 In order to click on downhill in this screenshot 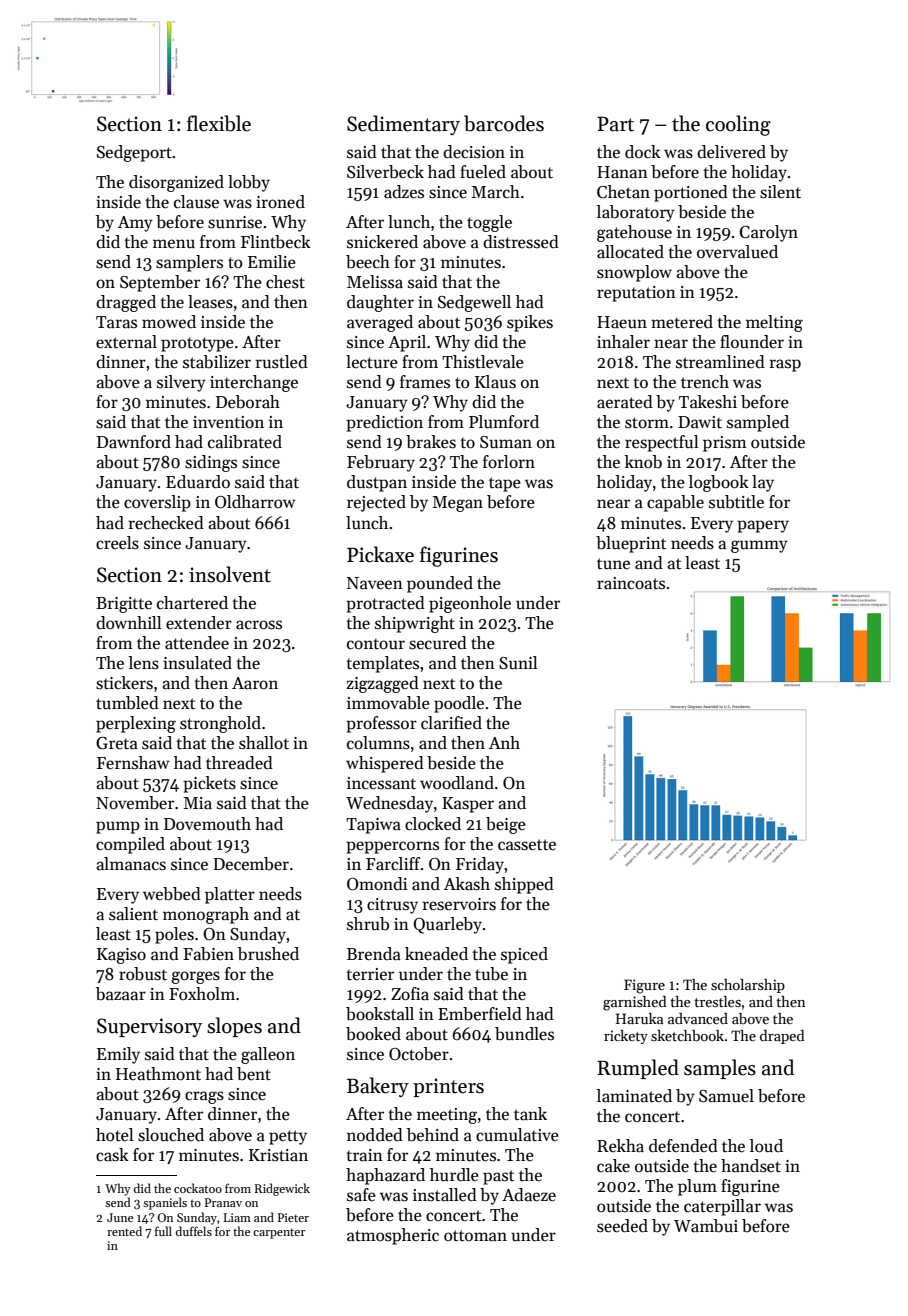, I will do `click(129, 623)`.
